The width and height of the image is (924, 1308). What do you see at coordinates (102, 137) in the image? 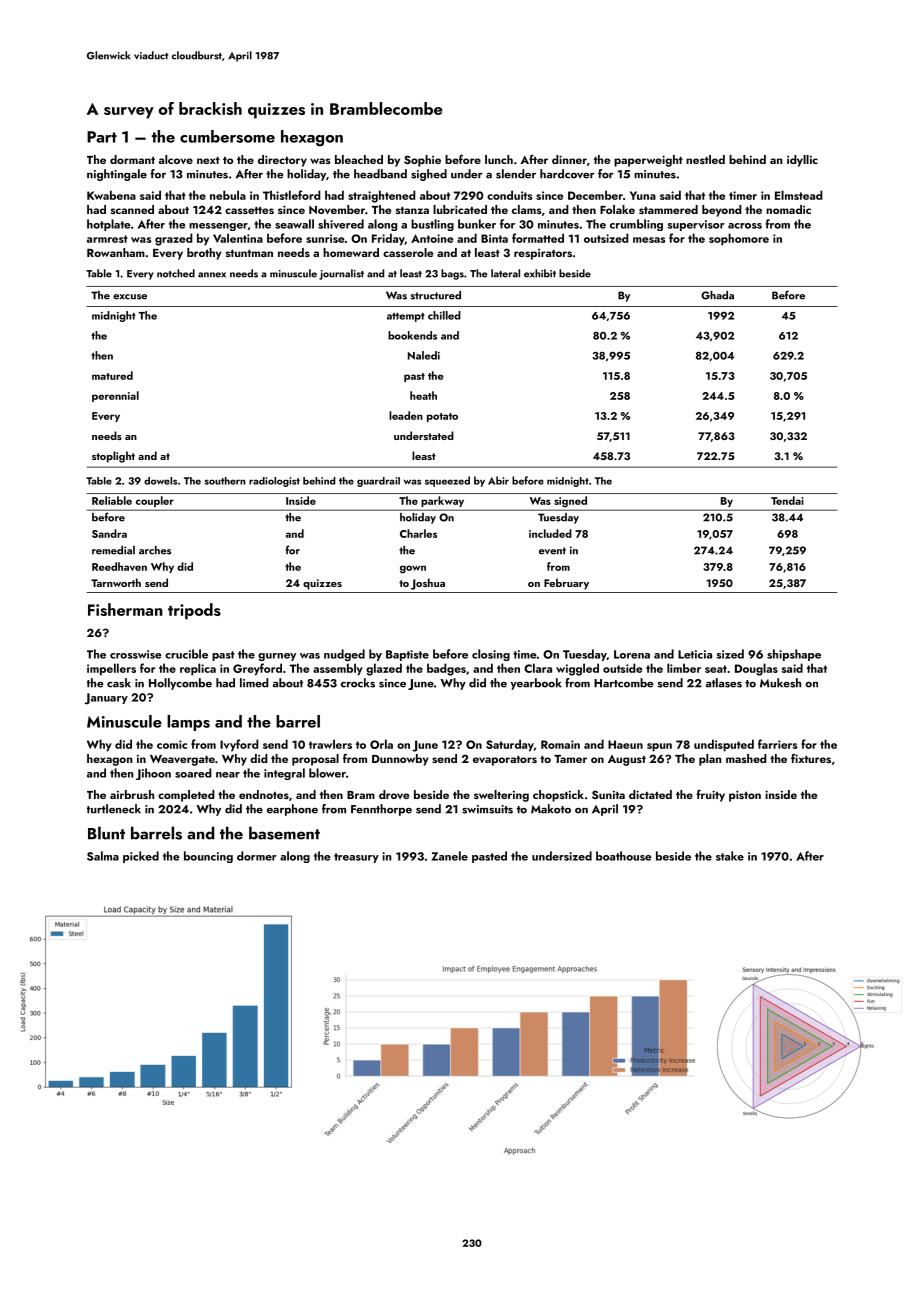
I see `Part` at bounding box center [102, 137].
